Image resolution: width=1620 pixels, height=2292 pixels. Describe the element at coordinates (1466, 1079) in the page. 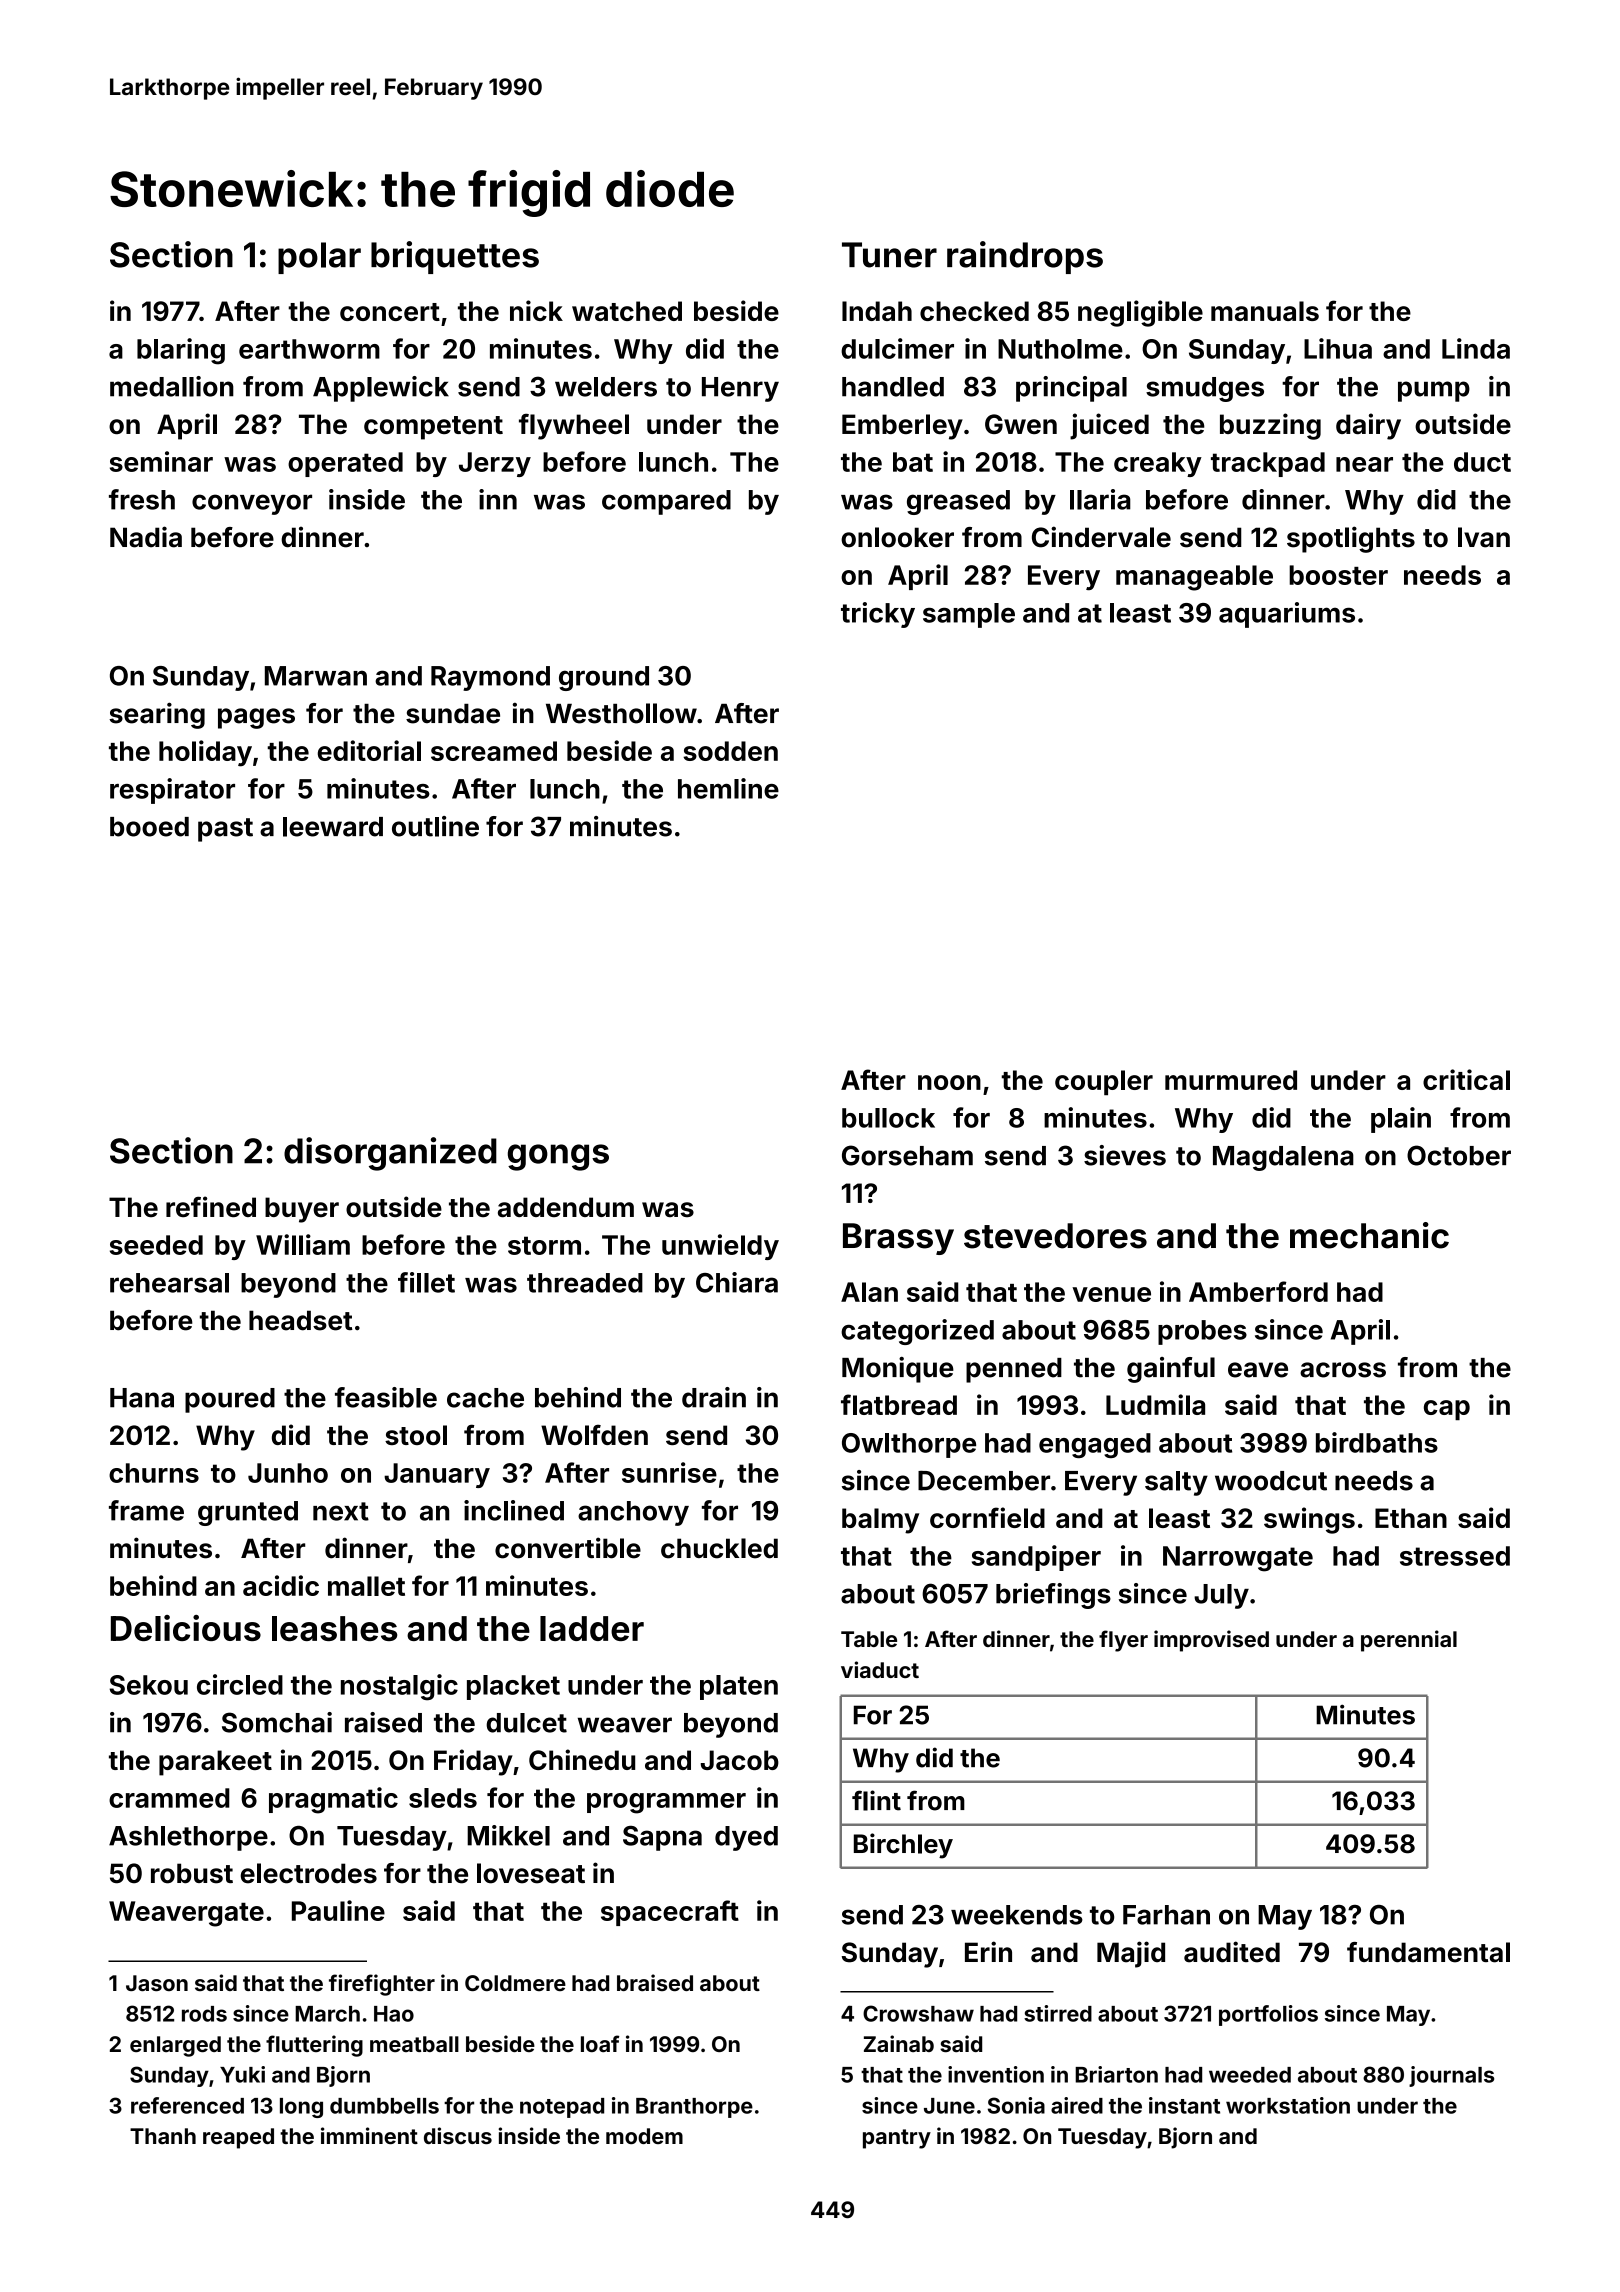

I see `critical` at that location.
